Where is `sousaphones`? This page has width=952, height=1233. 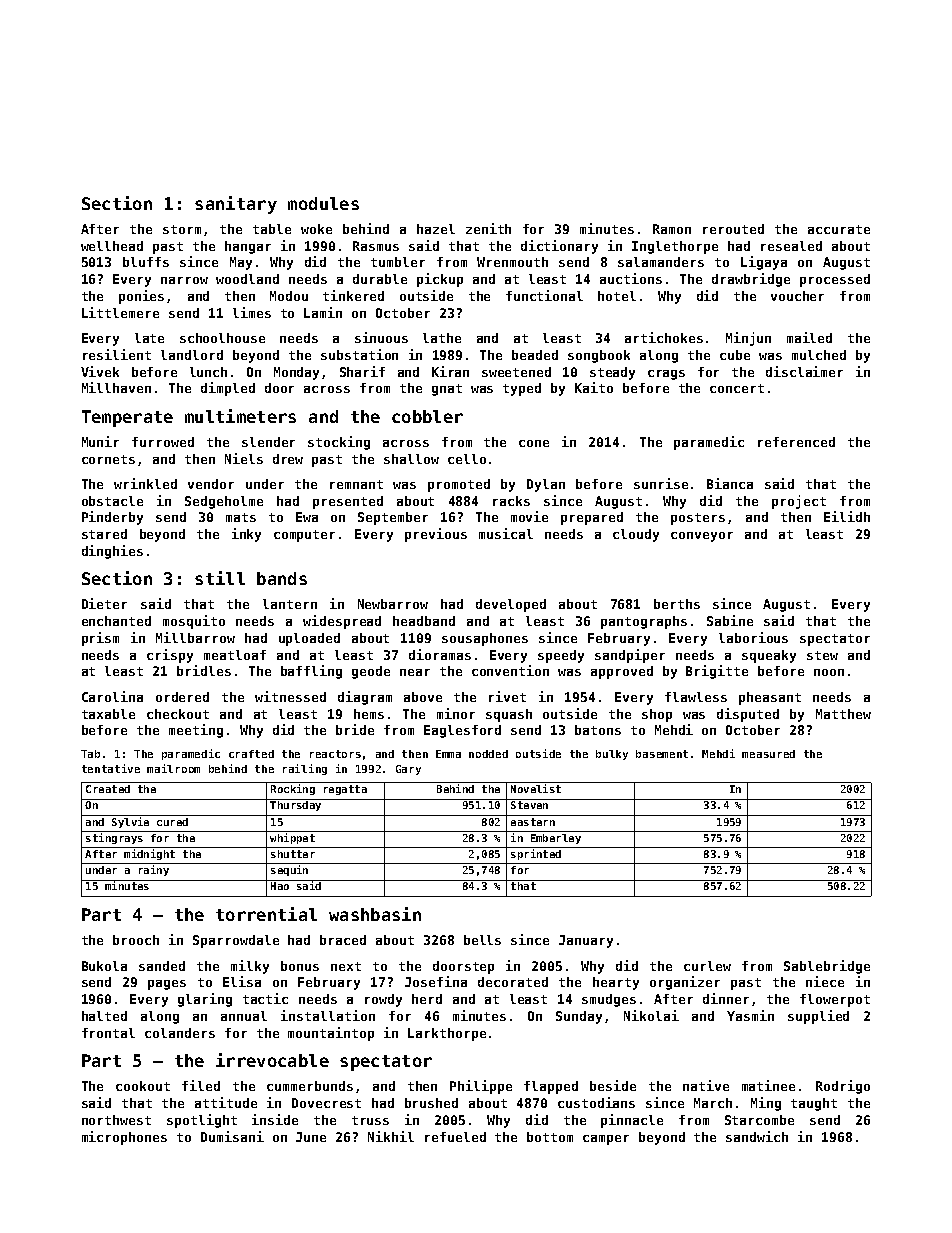
sousaphones is located at coordinates (485, 639).
